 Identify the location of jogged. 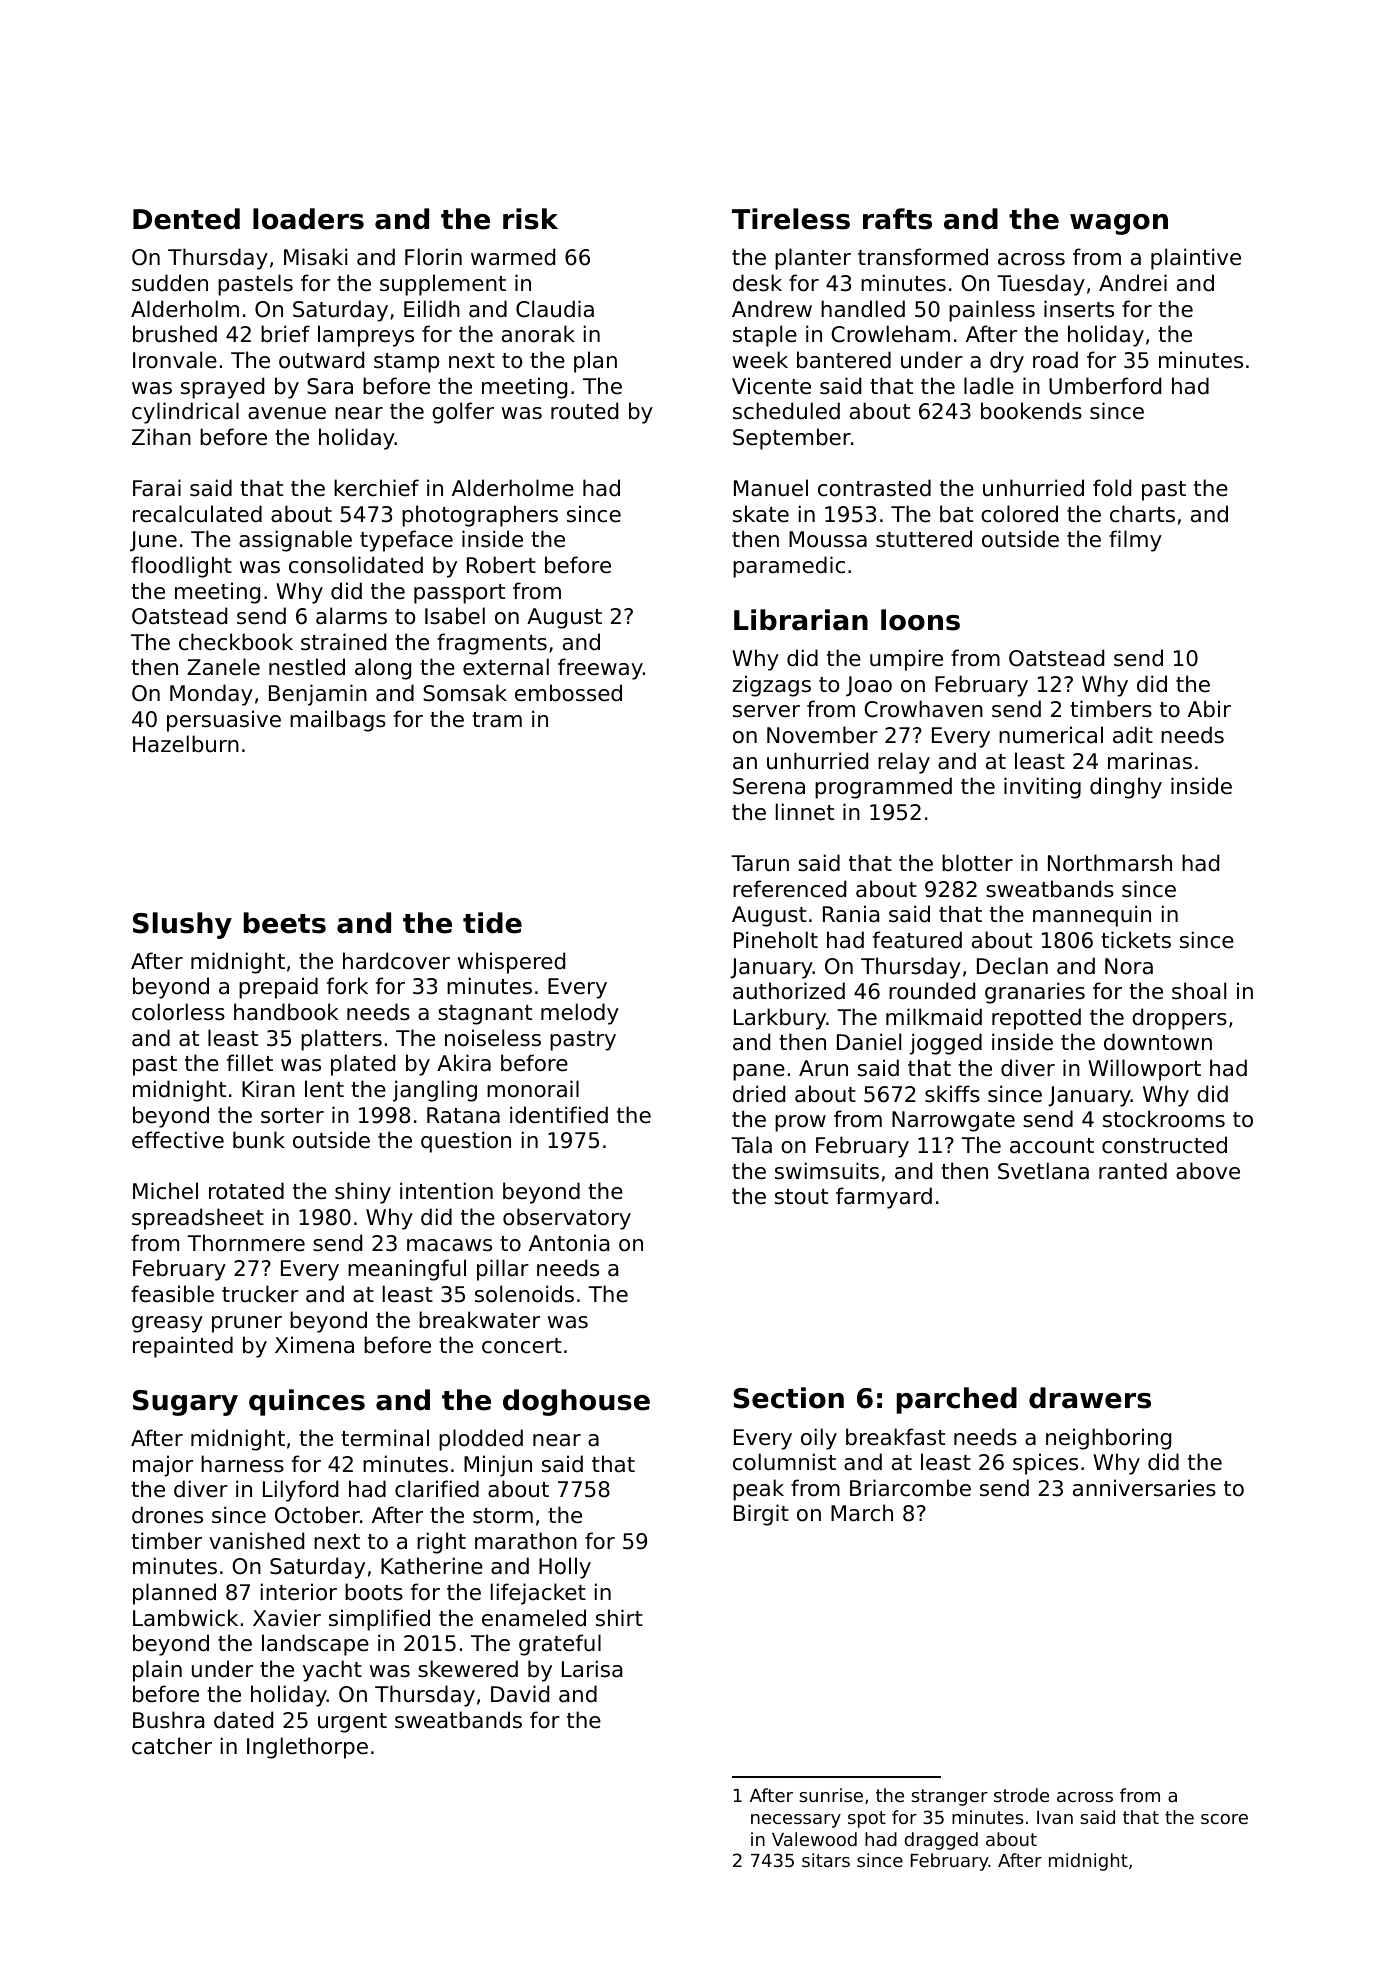
(946, 1044).
